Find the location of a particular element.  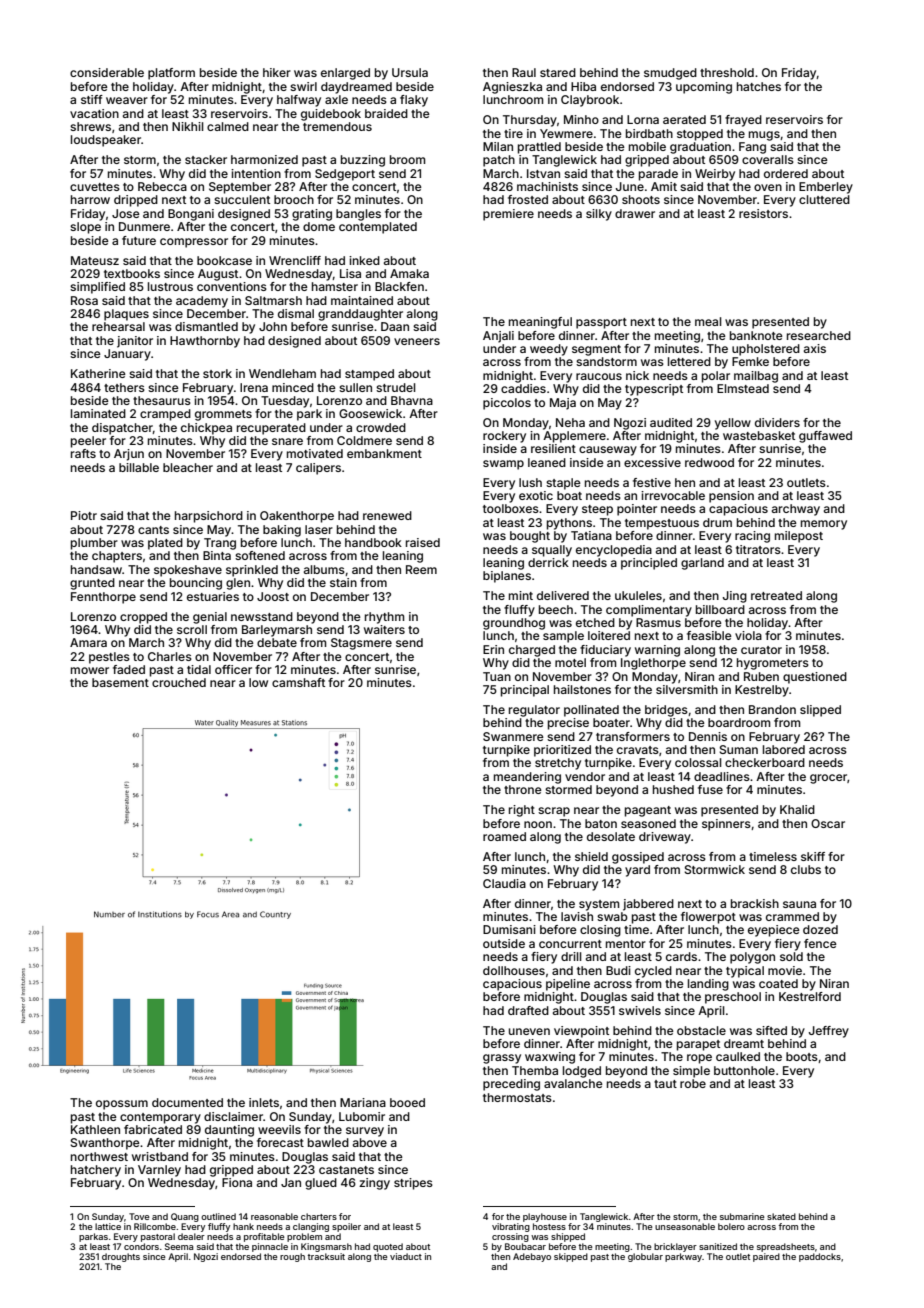

viaduct is located at coordinates (406, 1256).
